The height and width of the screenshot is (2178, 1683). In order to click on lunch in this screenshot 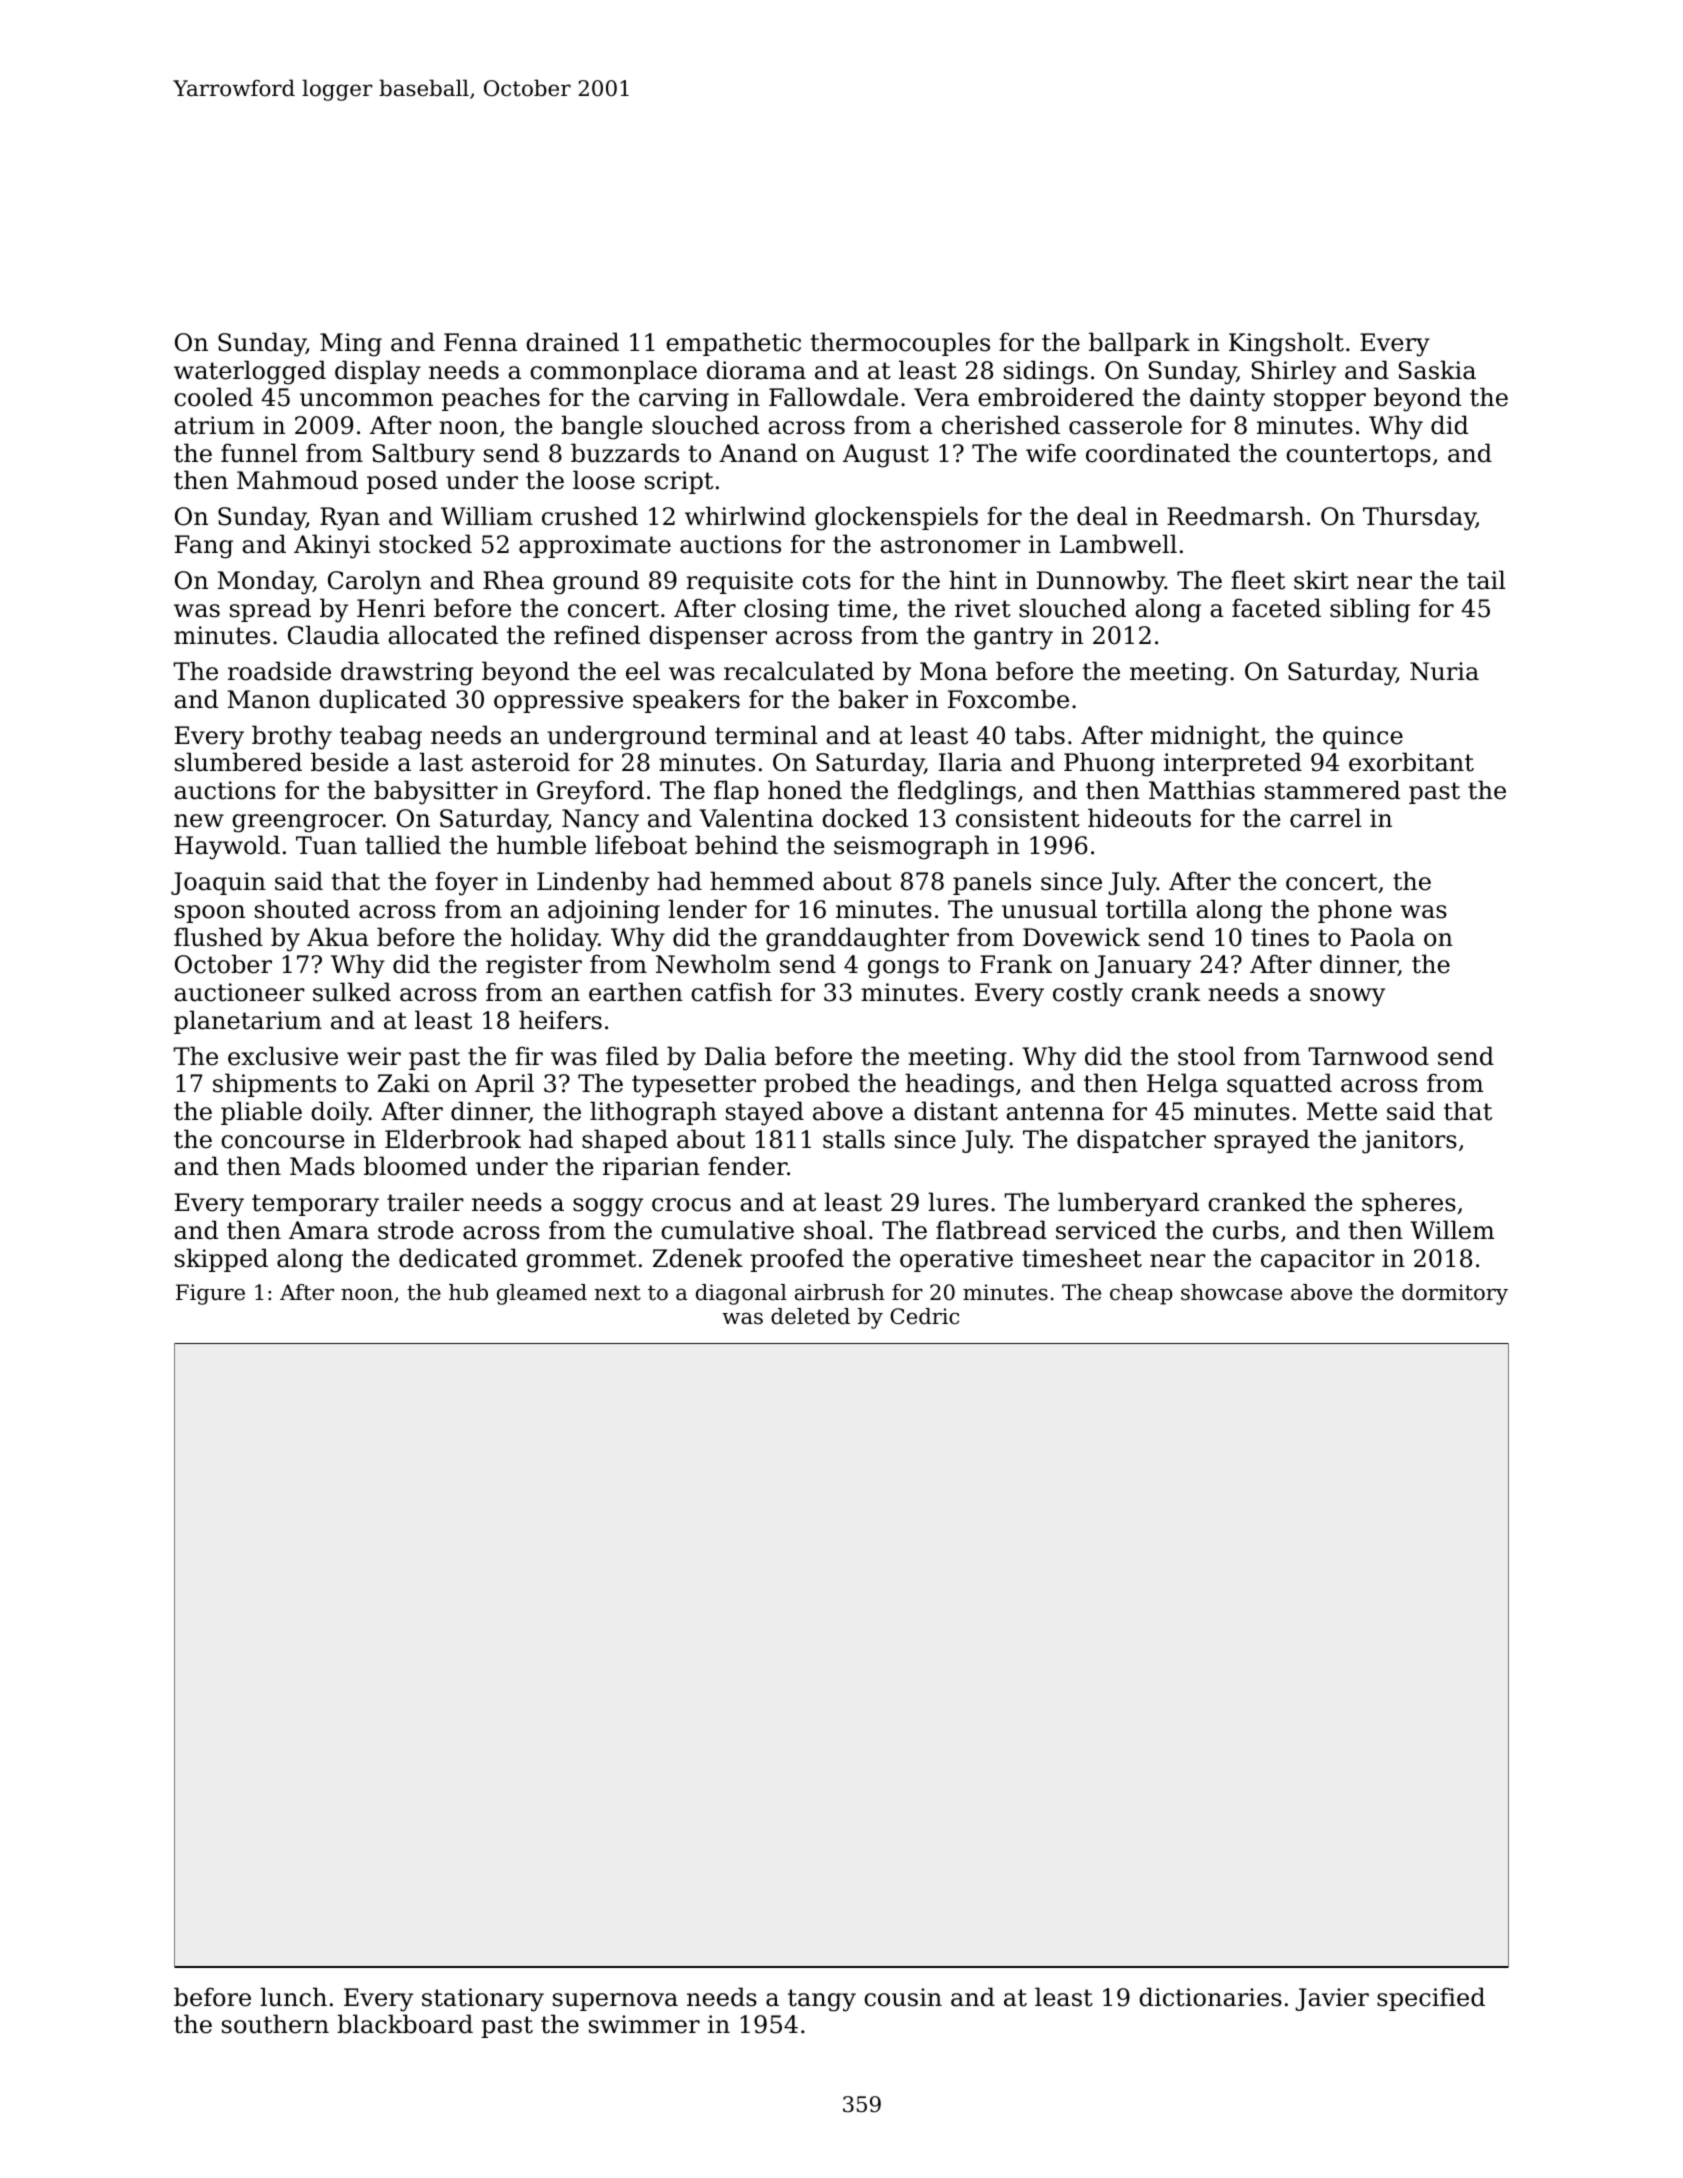, I will do `click(293, 1997)`.
